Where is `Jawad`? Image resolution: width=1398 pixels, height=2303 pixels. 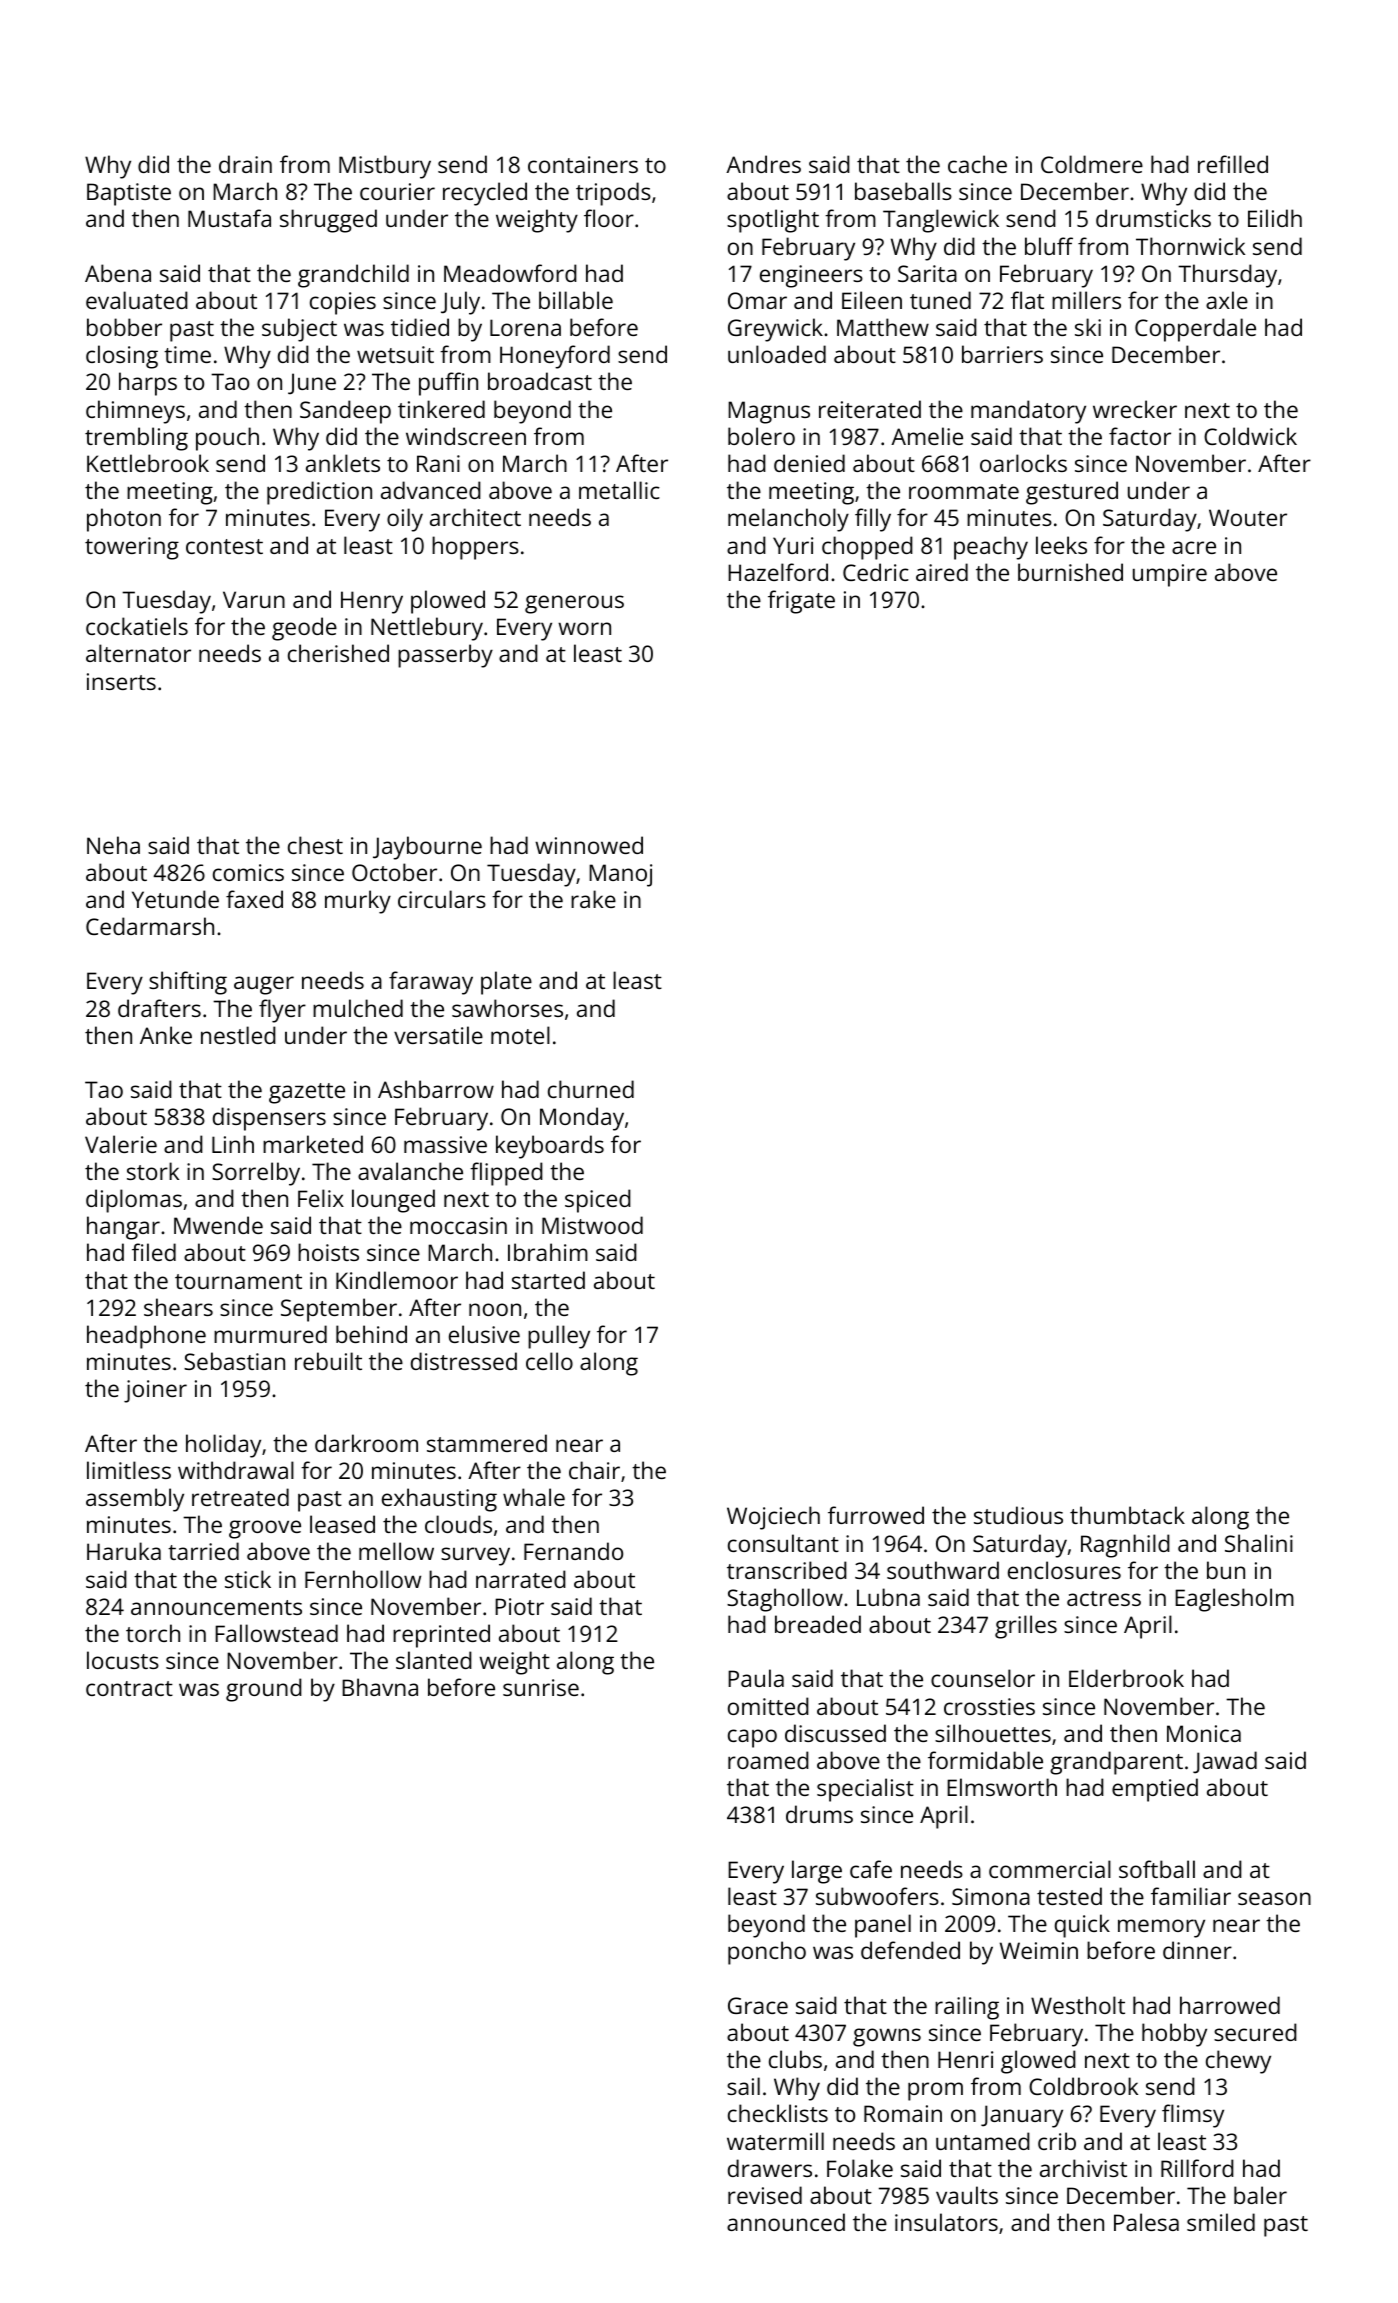
Jawad is located at coordinates (1225, 1762).
